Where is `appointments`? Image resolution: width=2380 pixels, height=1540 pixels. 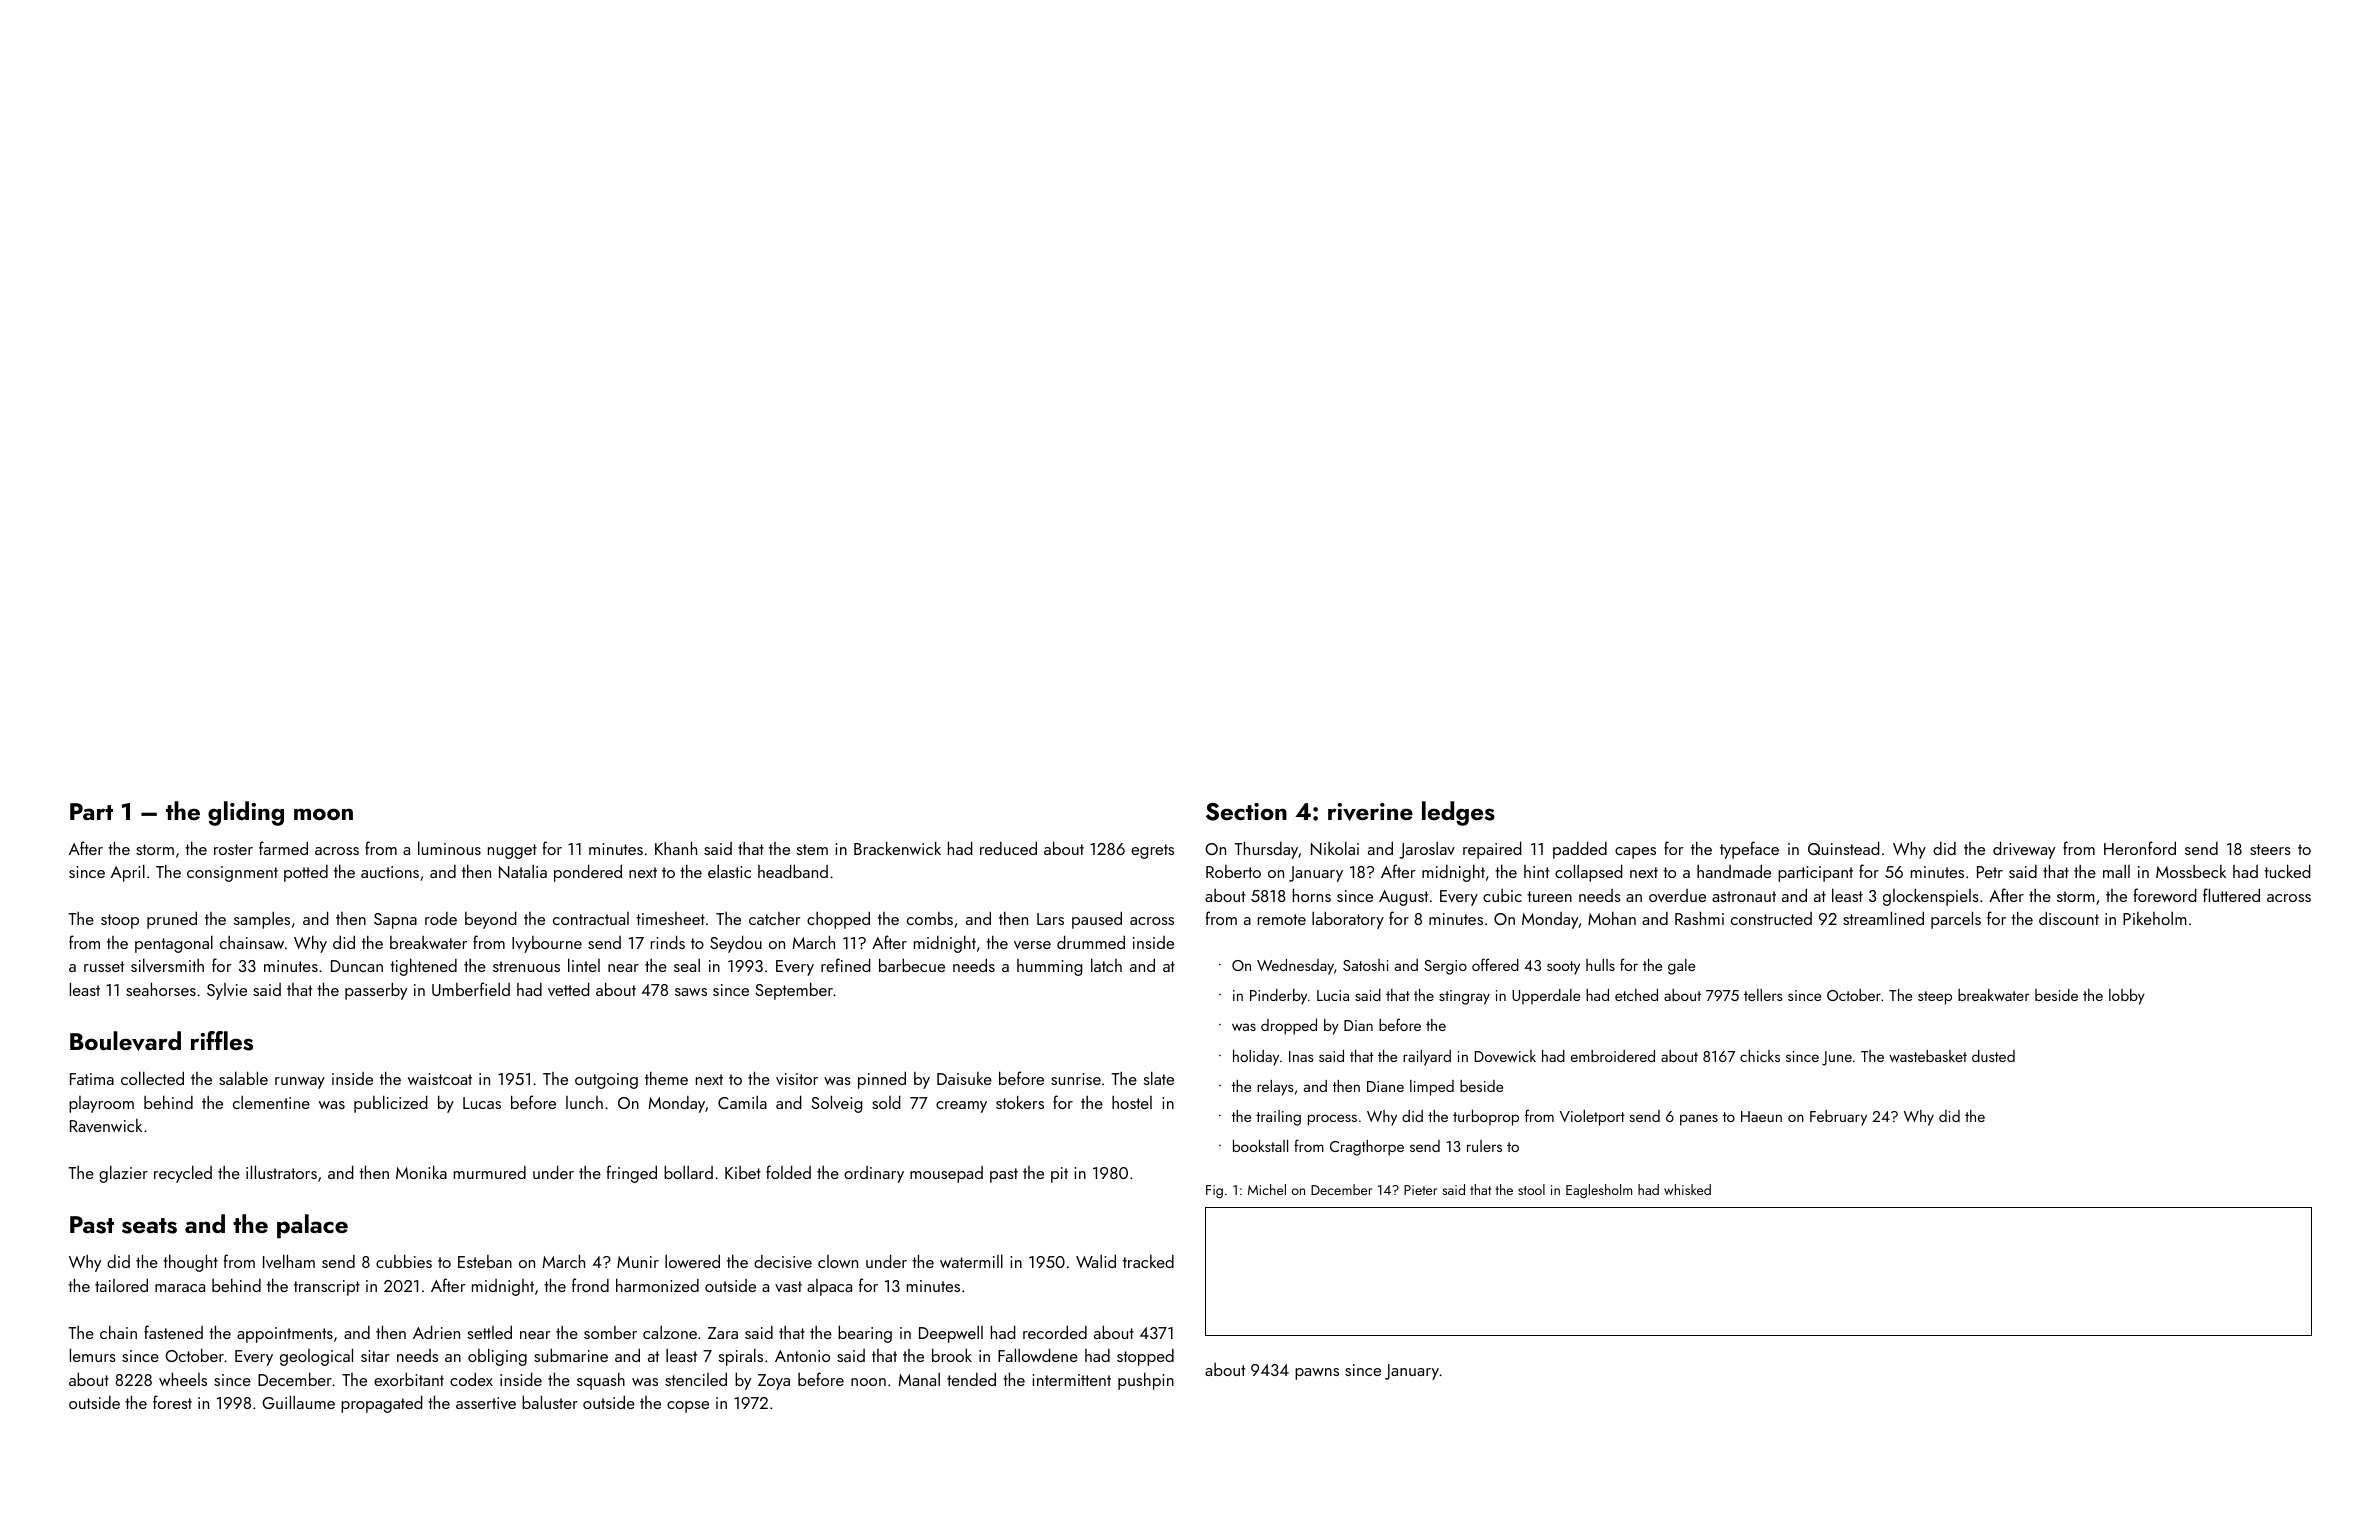 appointments is located at coordinates (285, 1335).
